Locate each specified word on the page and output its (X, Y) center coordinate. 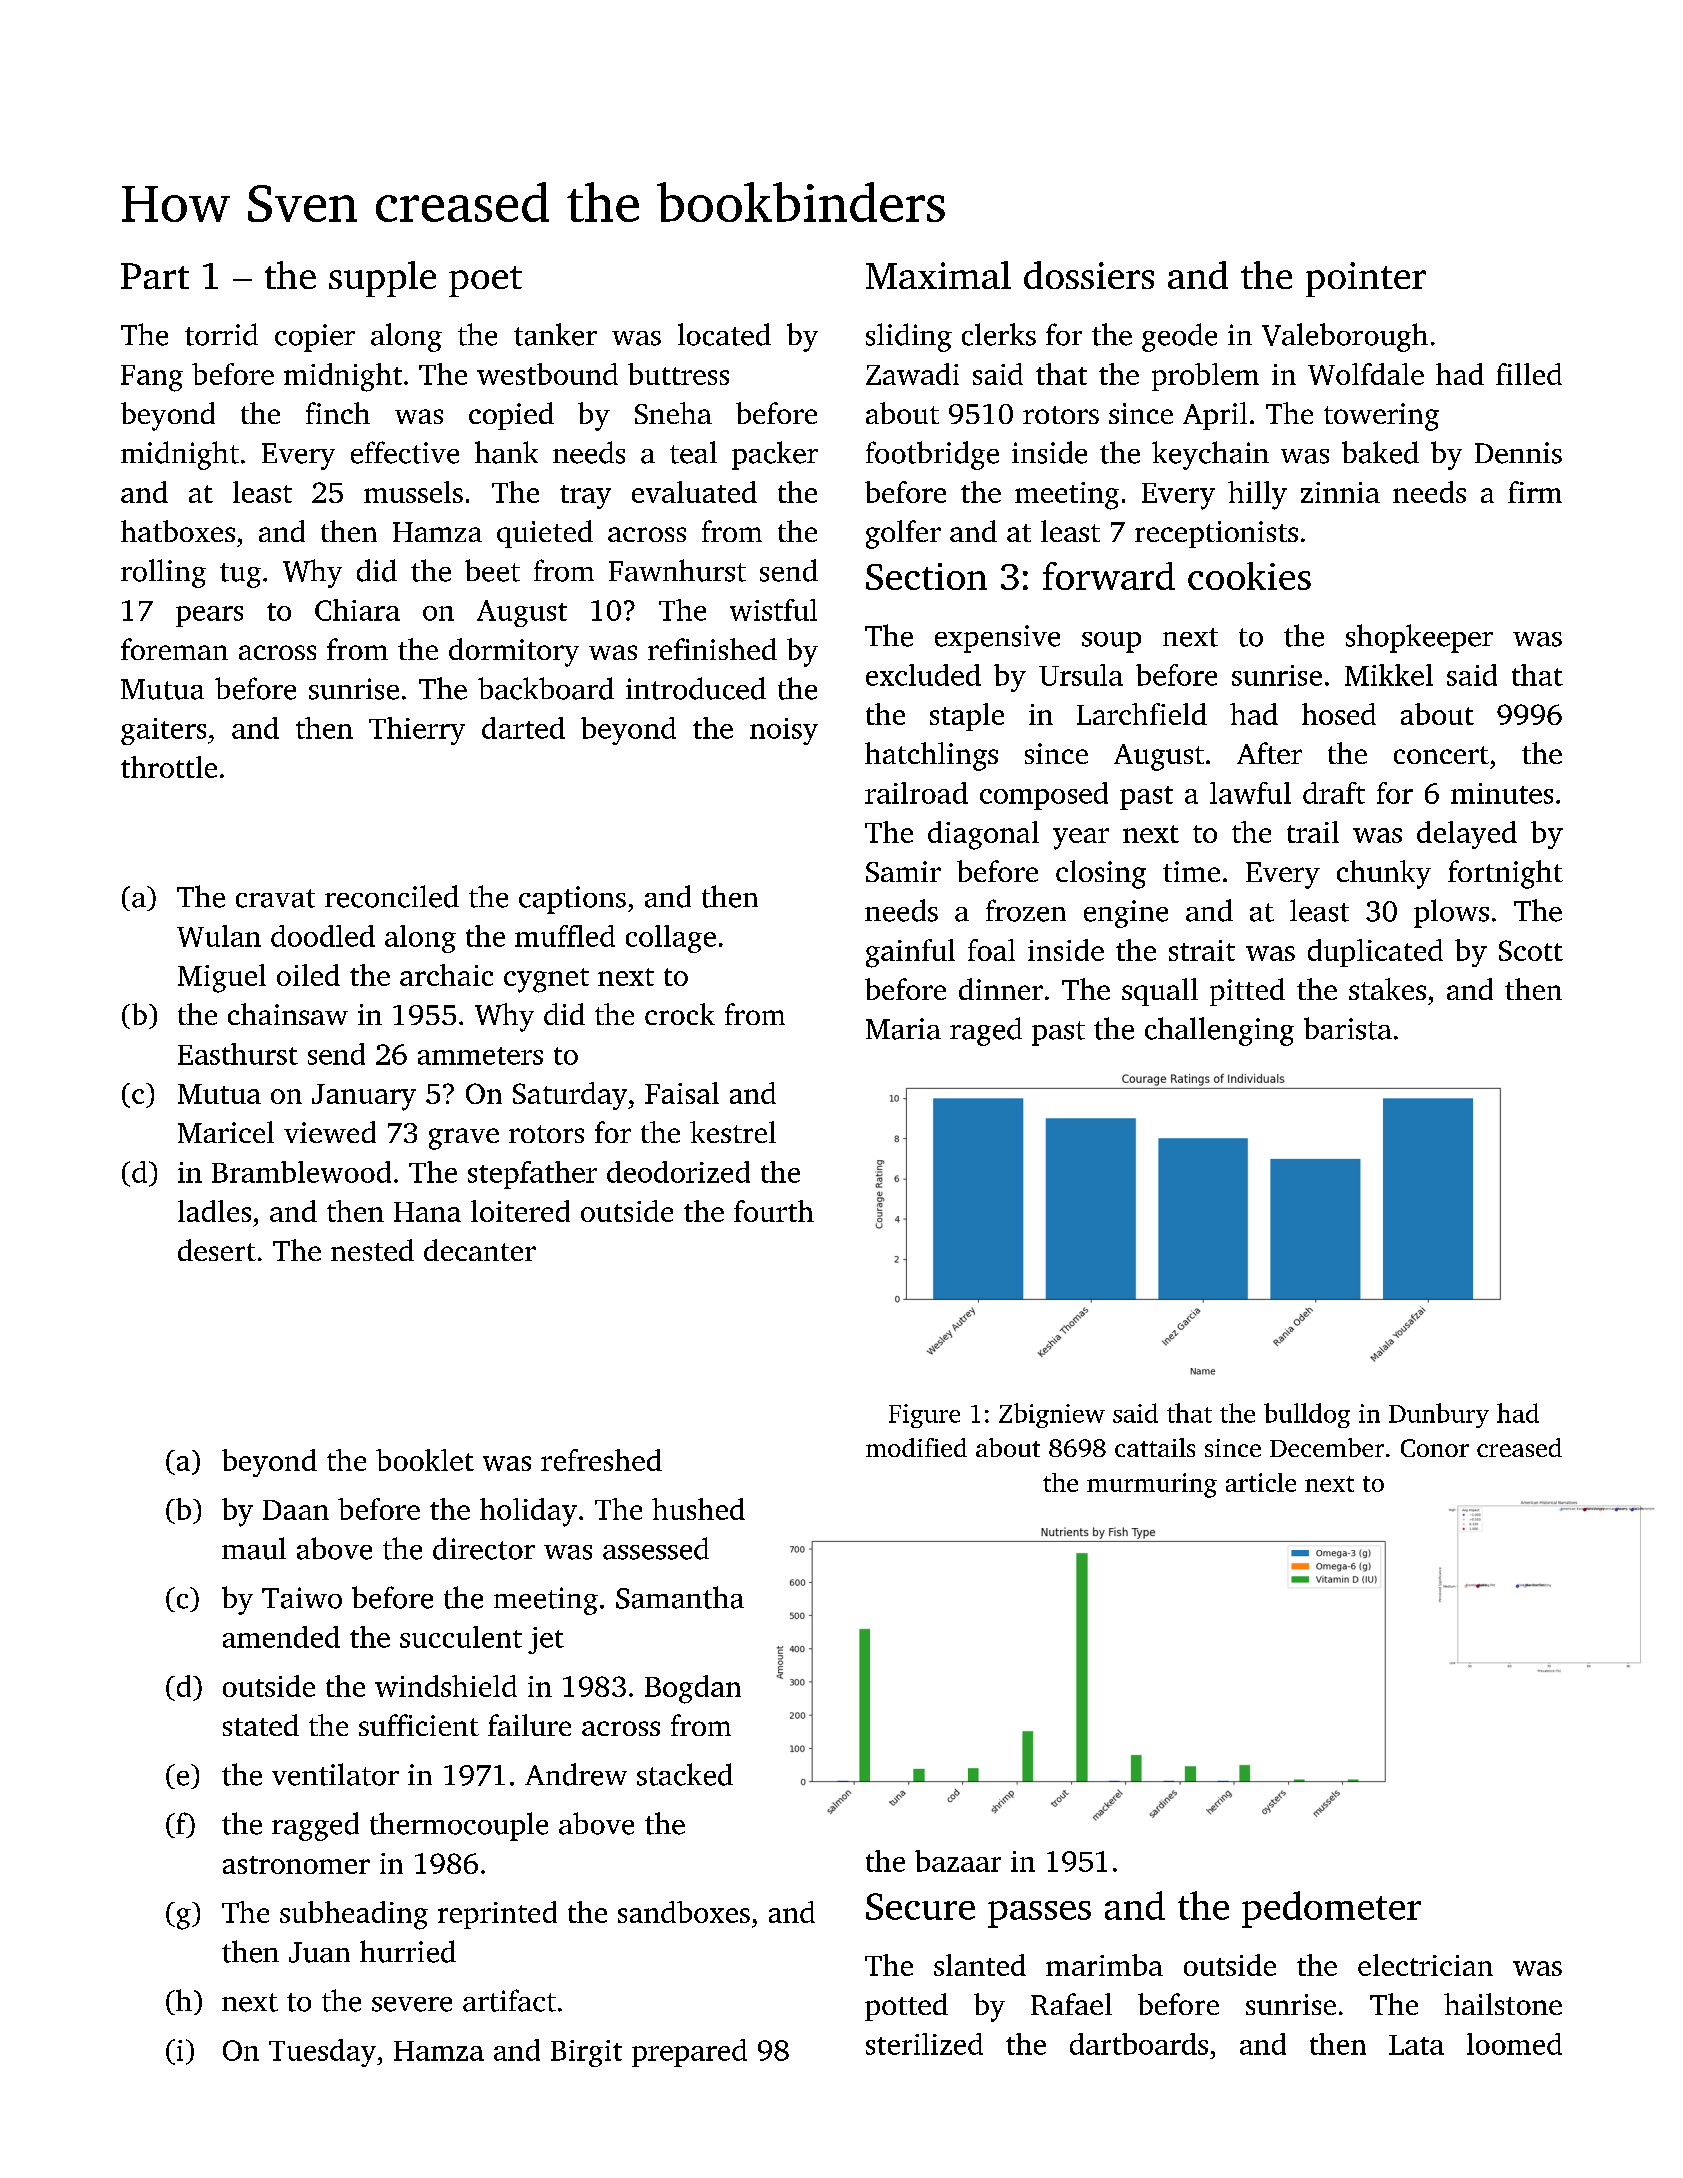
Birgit (586, 2053)
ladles (214, 1211)
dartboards (1139, 2044)
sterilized (924, 2044)
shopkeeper (1419, 638)
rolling (163, 573)
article (1261, 1482)
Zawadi (912, 374)
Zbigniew (1052, 1415)
